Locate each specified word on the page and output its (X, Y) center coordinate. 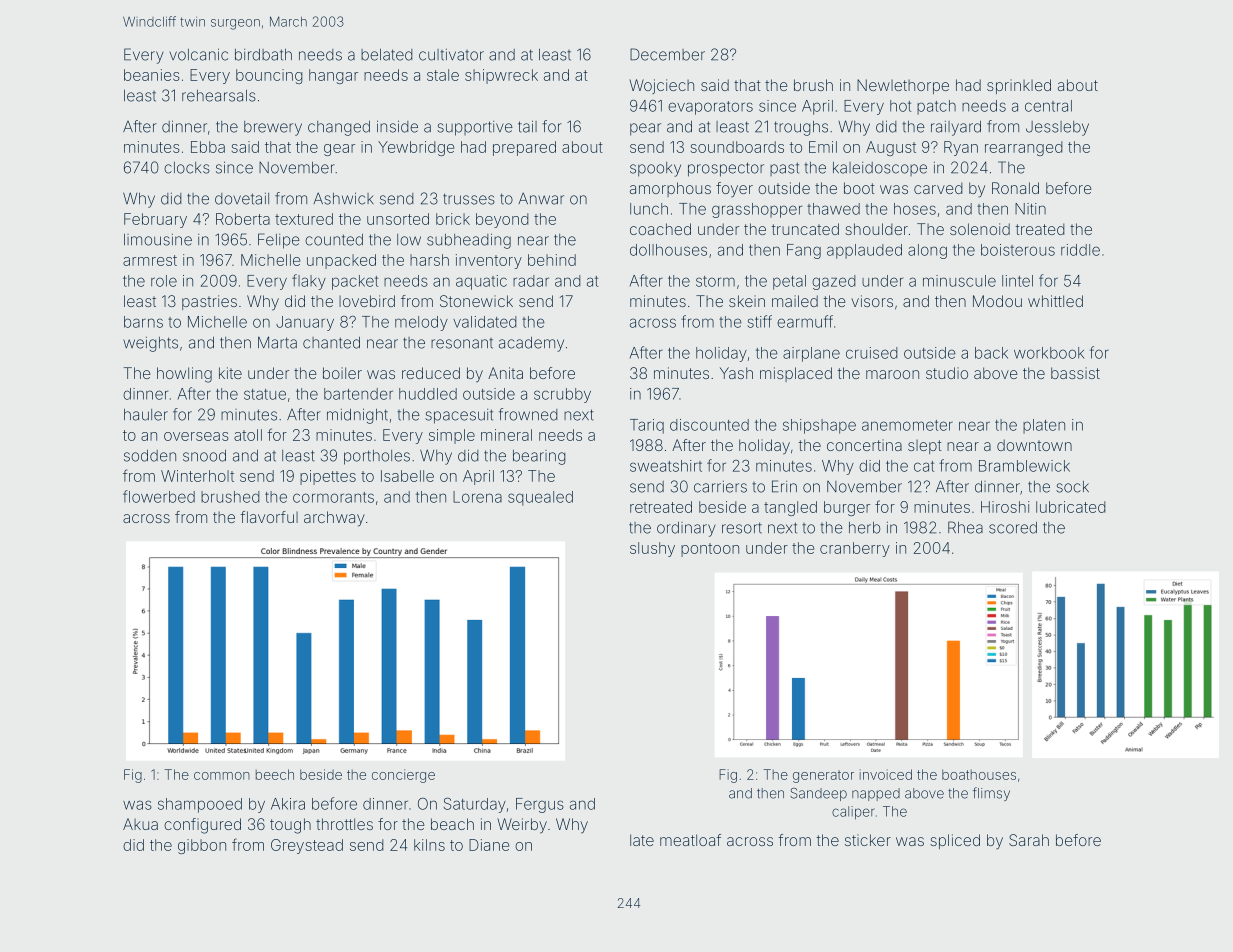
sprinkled (1019, 86)
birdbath (263, 55)
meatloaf (690, 840)
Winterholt (197, 476)
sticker (868, 840)
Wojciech (661, 86)
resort (742, 528)
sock (1072, 487)
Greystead (307, 846)
